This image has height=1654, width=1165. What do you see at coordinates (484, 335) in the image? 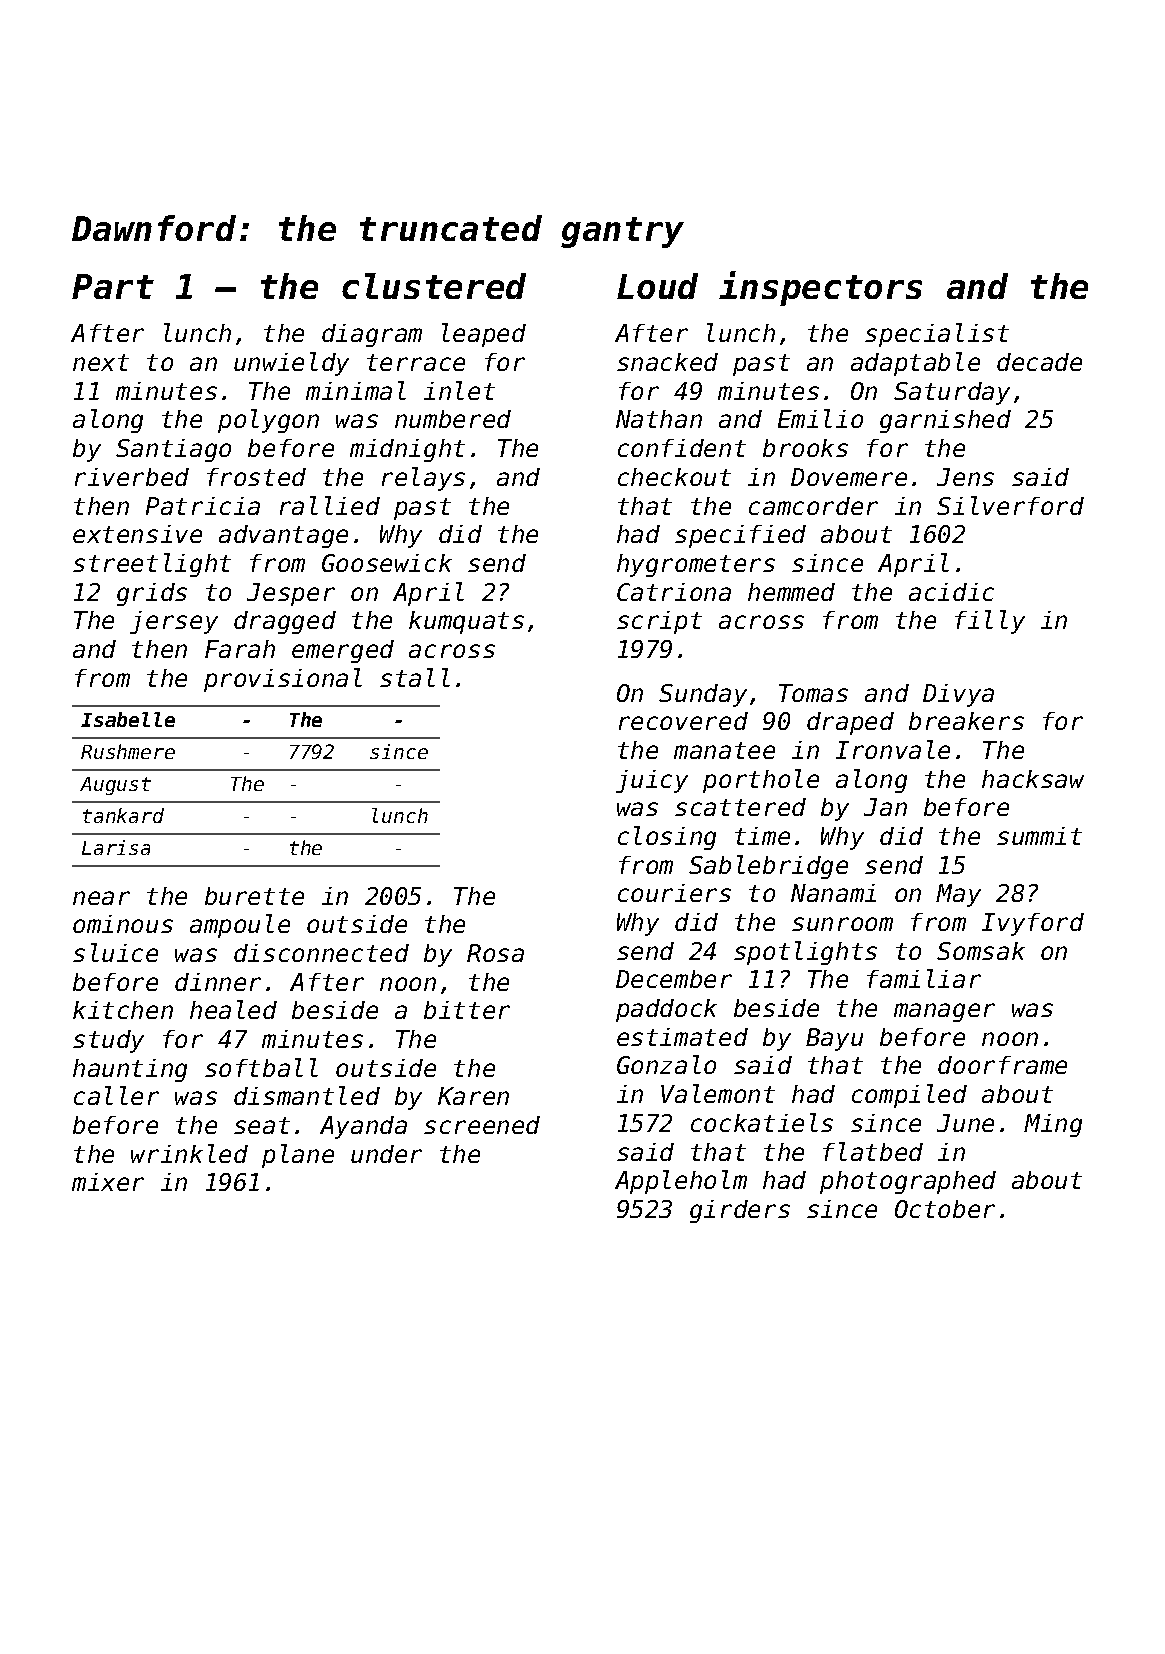
I see `leaped` at bounding box center [484, 335].
